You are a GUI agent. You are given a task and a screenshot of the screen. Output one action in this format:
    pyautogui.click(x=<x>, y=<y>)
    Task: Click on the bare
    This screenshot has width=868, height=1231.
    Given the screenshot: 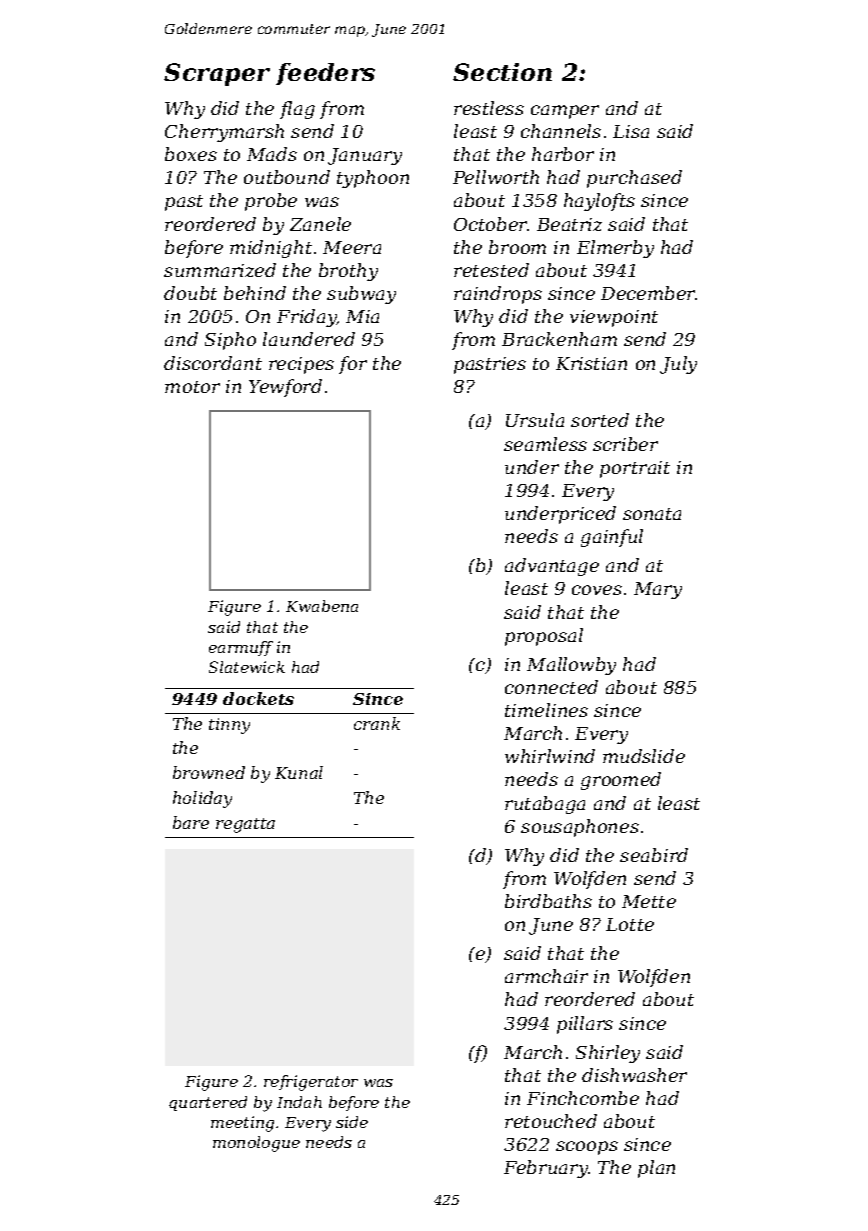 What is the action you would take?
    pyautogui.click(x=191, y=822)
